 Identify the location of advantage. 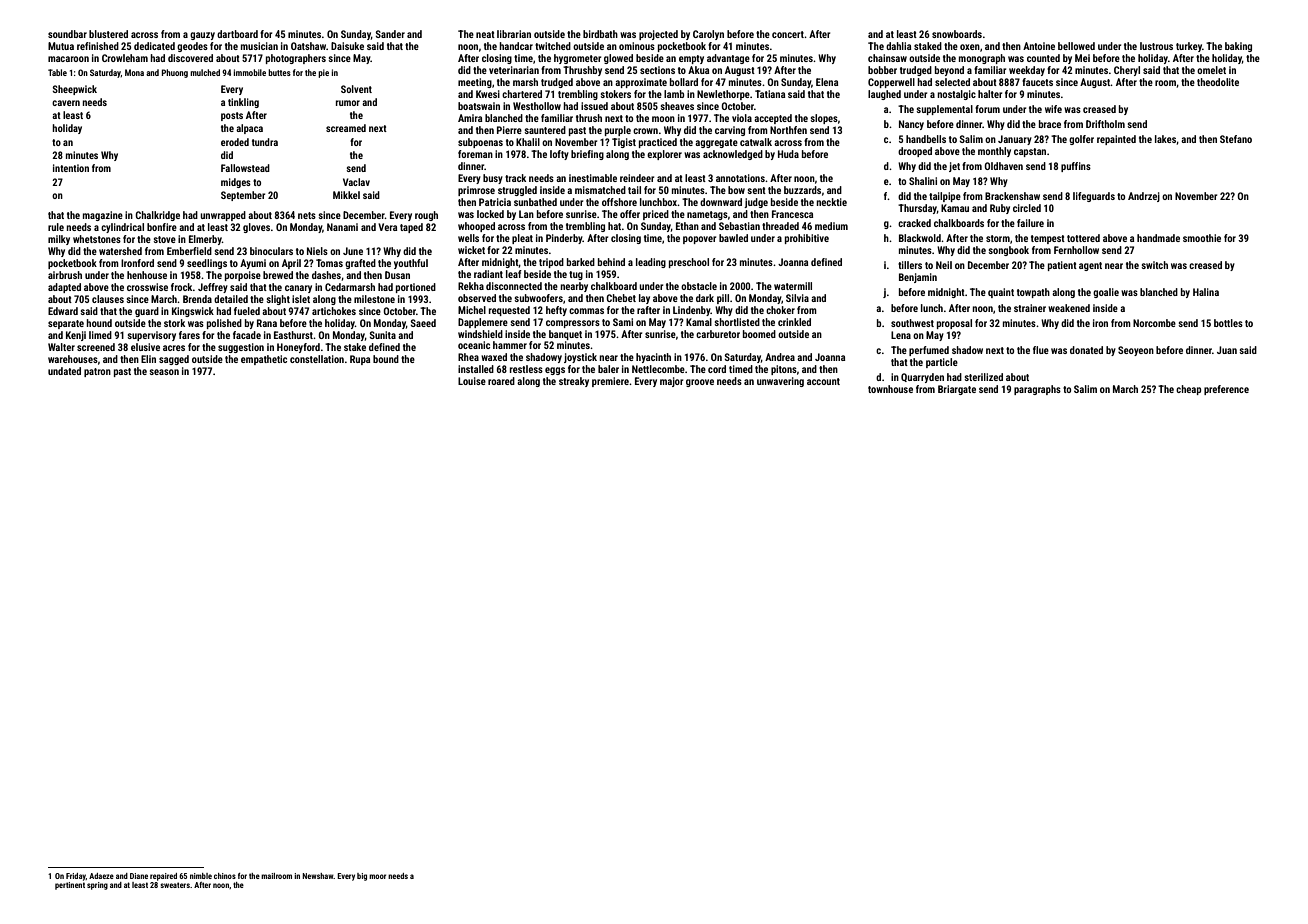
(728, 59).
